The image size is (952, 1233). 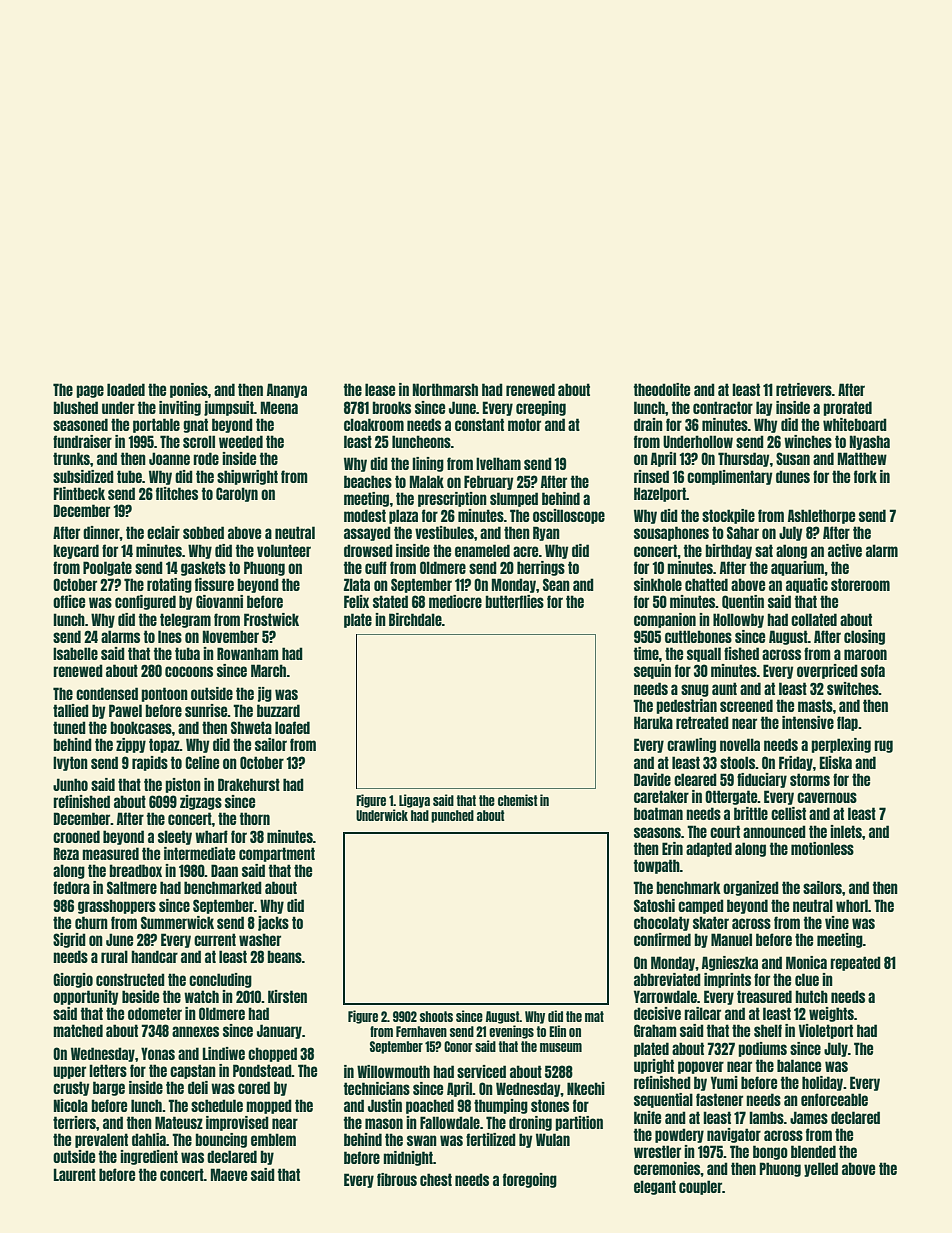 I want to click on terriers, so click(x=74, y=1122).
